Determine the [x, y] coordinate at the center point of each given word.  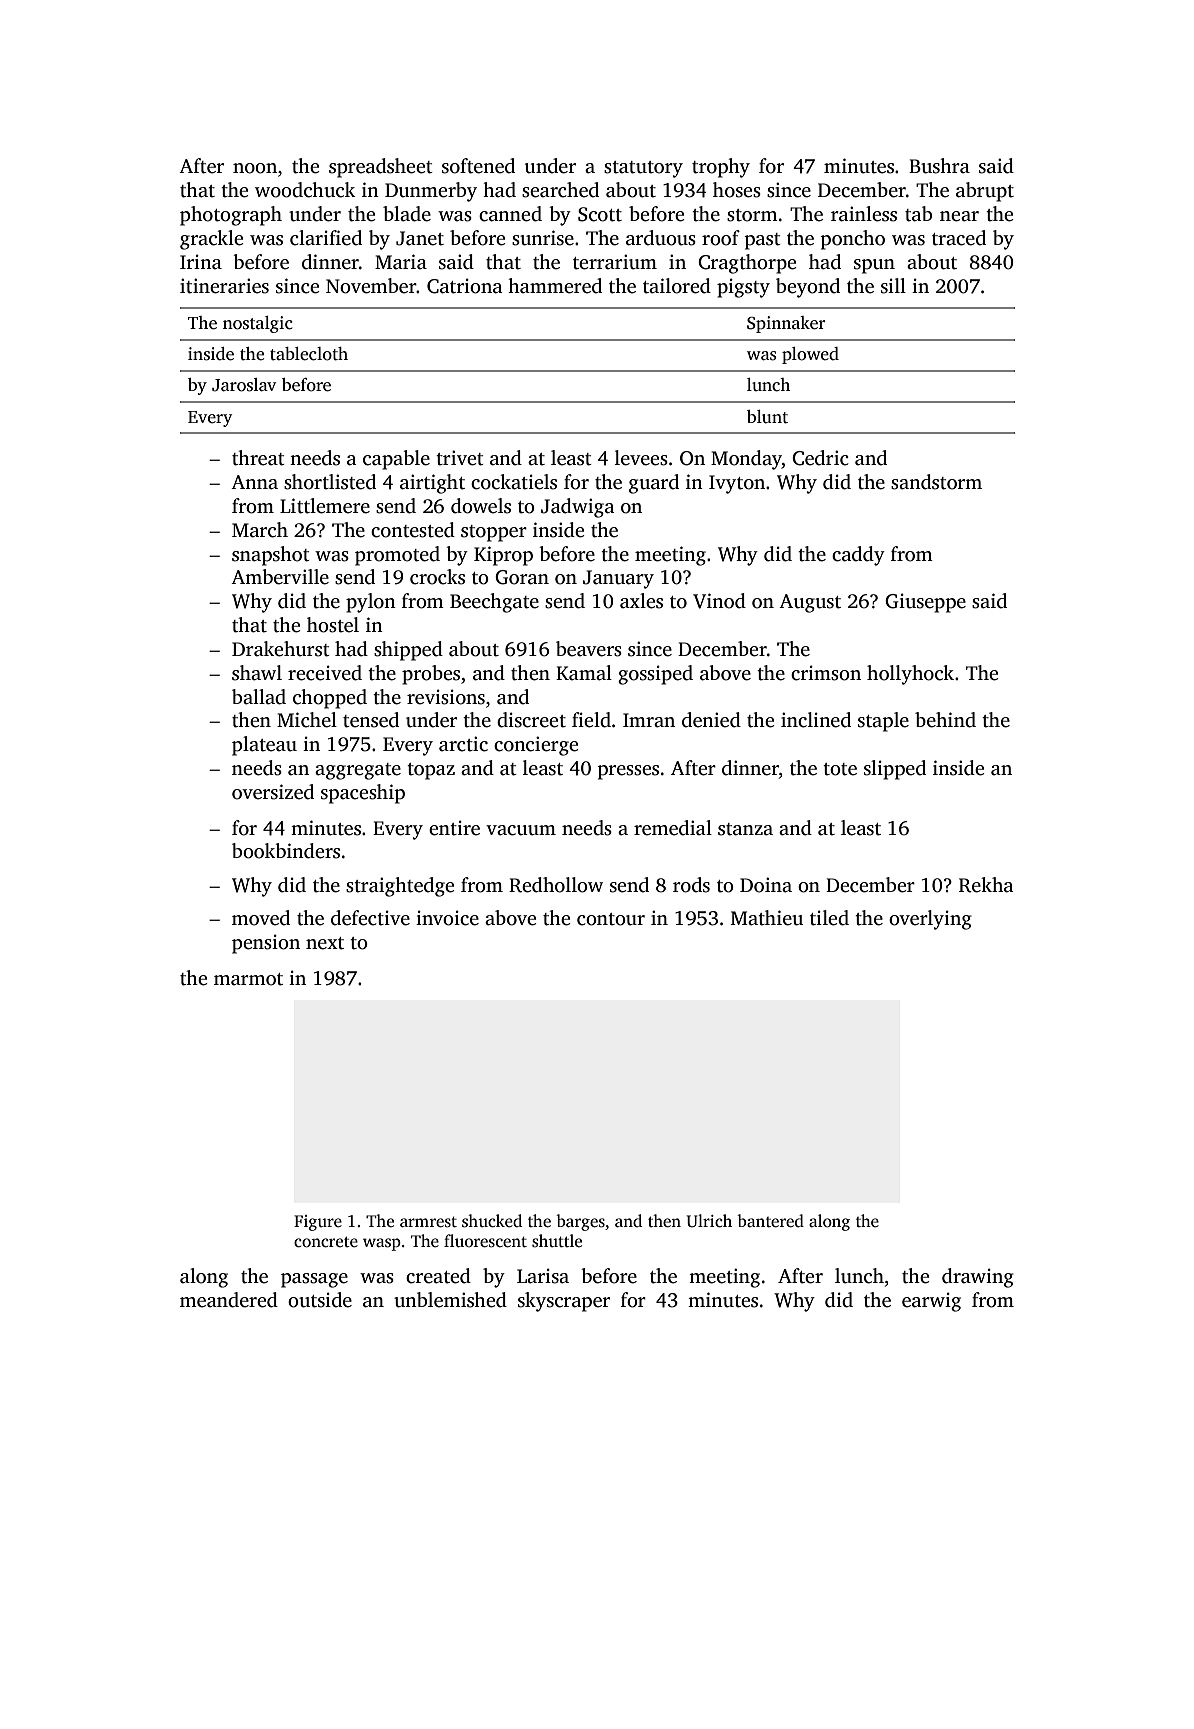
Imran [649, 720]
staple [883, 722]
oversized [273, 792]
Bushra [939, 166]
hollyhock [910, 675]
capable [396, 460]
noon [255, 168]
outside [320, 1300]
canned [510, 214]
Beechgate [494, 603]
